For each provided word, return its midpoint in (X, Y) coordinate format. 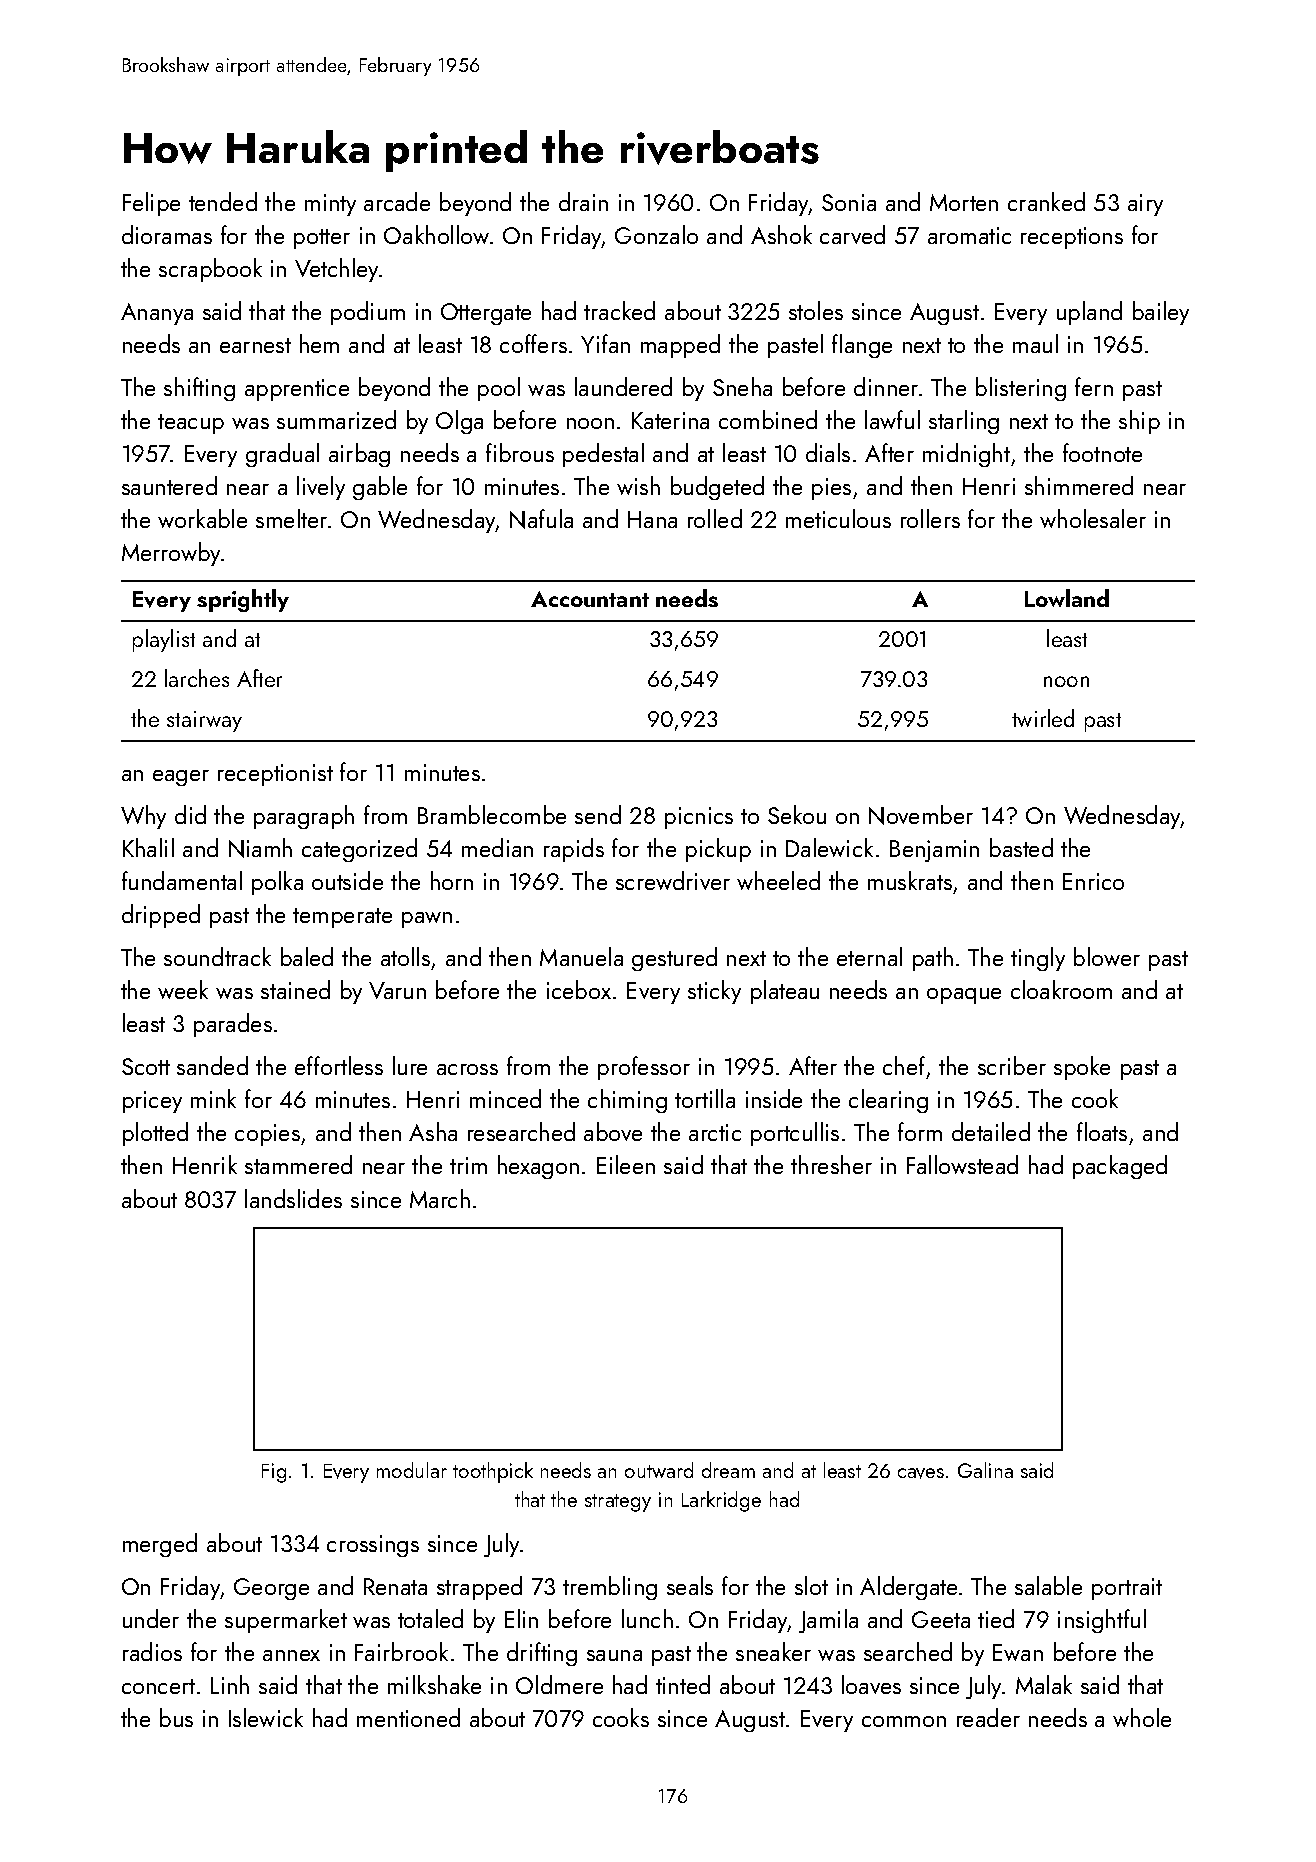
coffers (533, 343)
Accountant (590, 599)
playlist (164, 640)
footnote (1102, 452)
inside (774, 1098)
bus (176, 1717)
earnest (255, 345)
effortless (339, 1065)
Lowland (1067, 598)
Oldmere (559, 1684)
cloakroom (1061, 989)
